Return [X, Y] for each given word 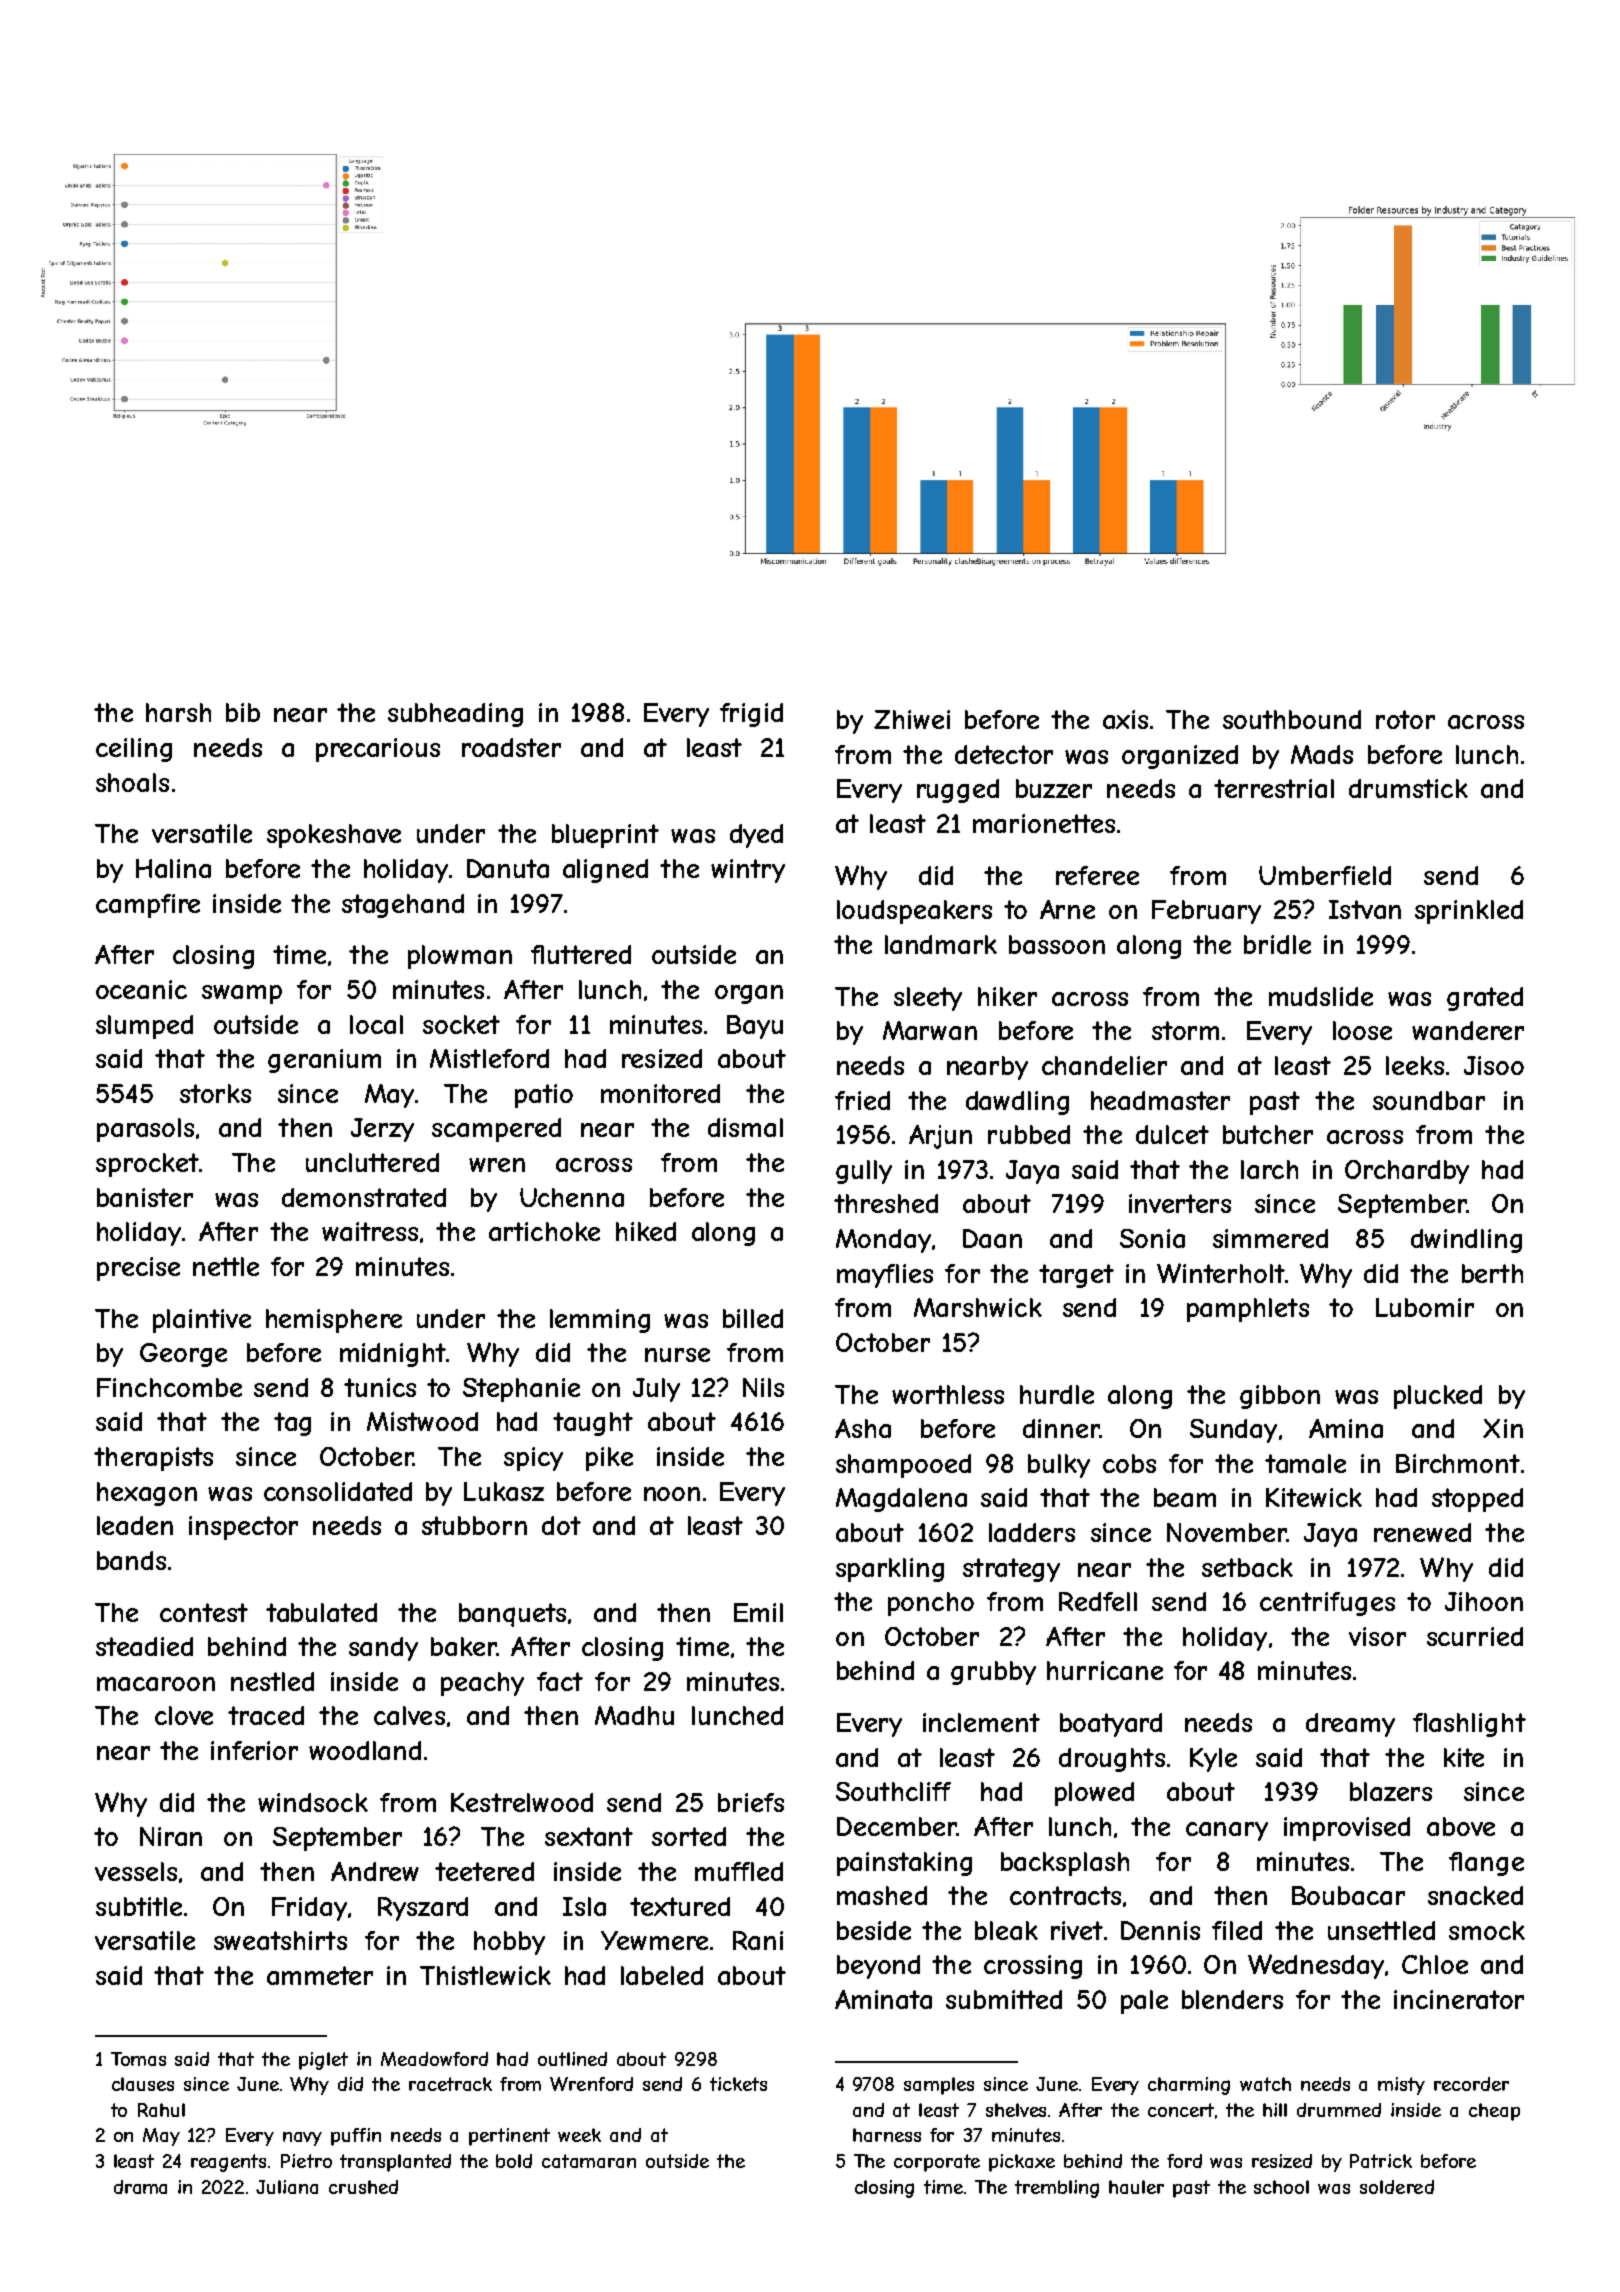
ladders [1032, 1532]
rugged [958, 791]
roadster [511, 747]
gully [864, 1172]
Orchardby [1407, 1172]
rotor [1405, 719]
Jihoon [1484, 1601]
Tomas [138, 2059]
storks [215, 1093]
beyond [878, 1967]
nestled [272, 1681]
